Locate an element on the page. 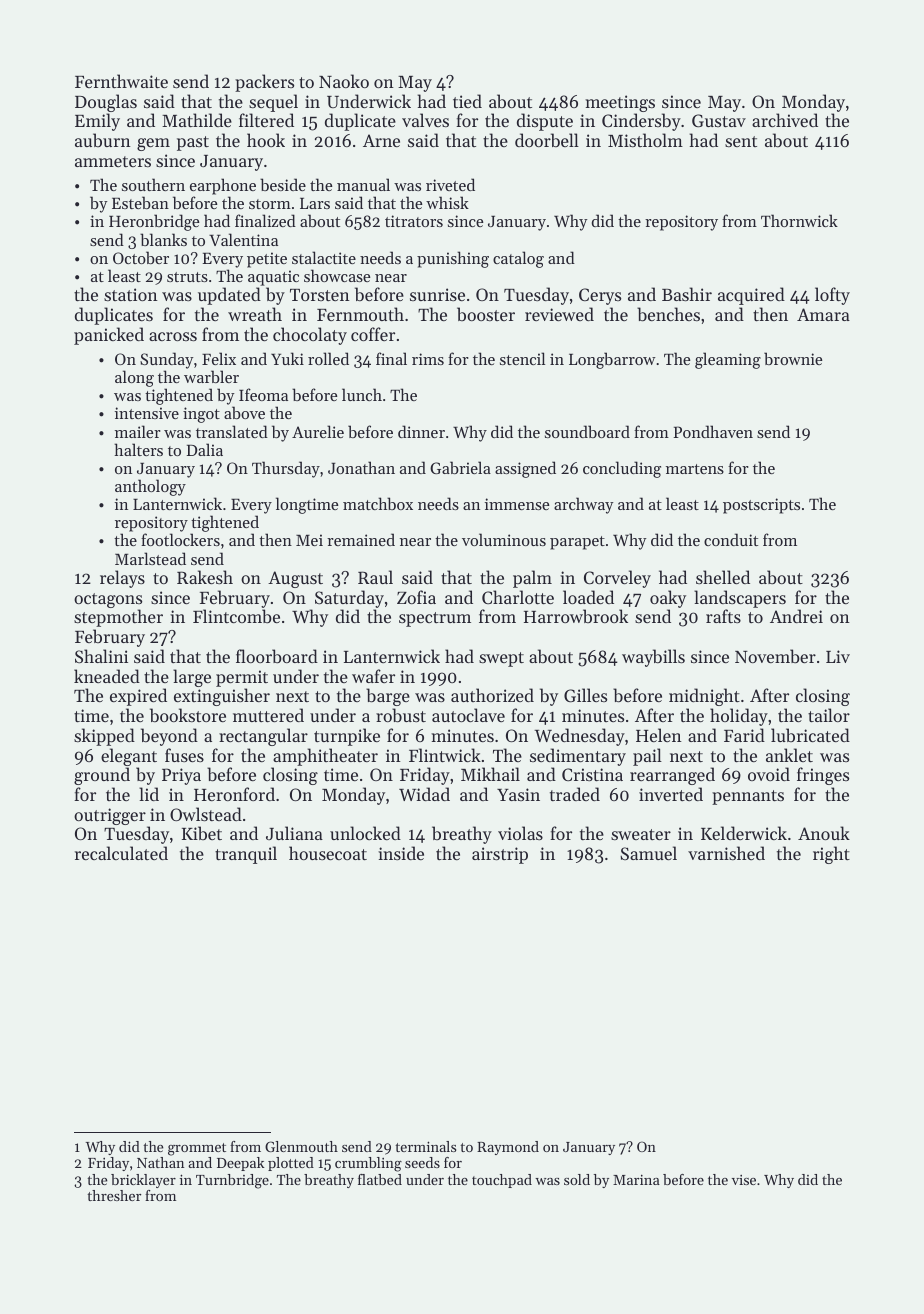 This image has width=924, height=1314. airstrip is located at coordinates (500, 855).
